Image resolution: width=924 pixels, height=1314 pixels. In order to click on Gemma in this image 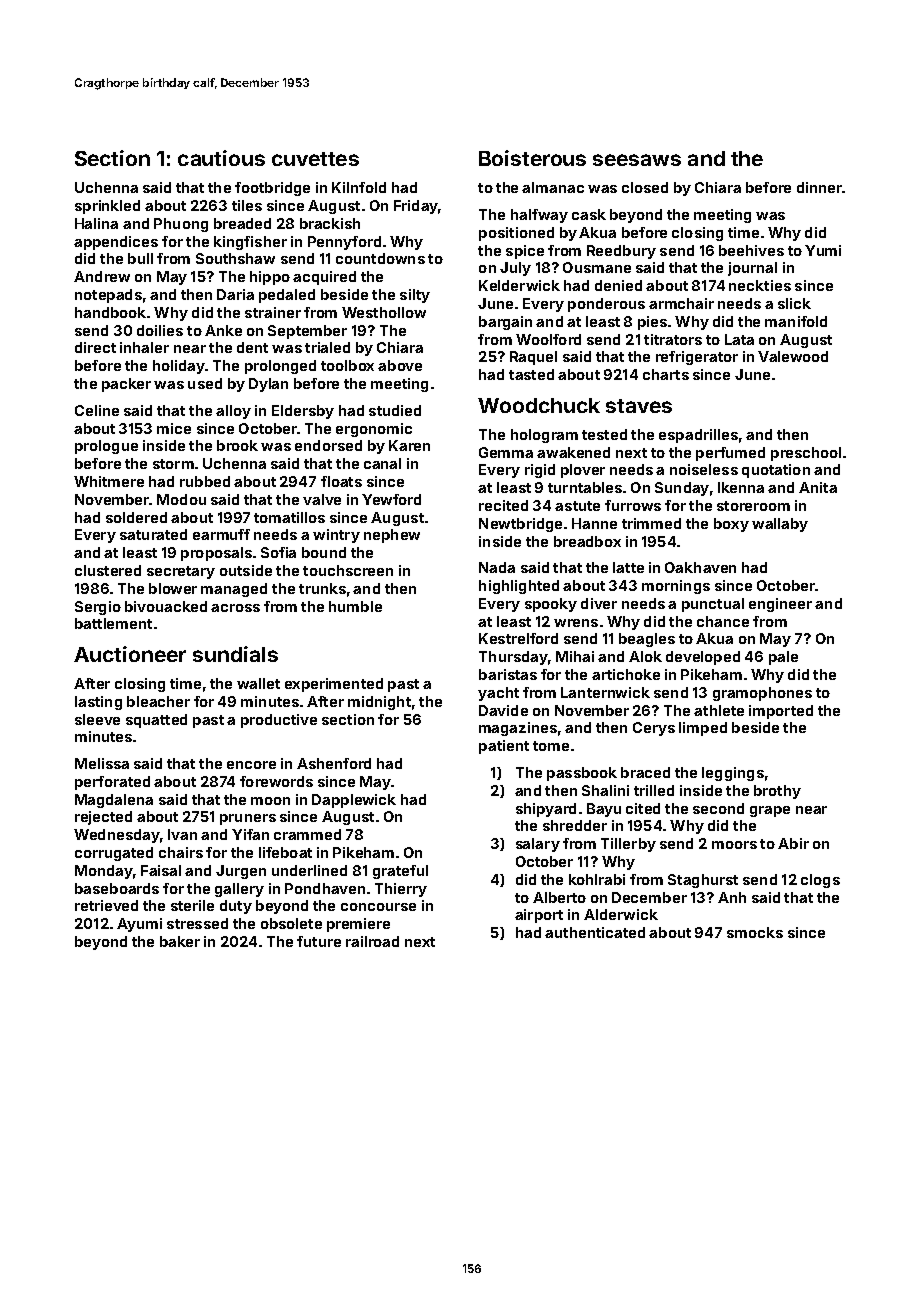, I will do `click(506, 452)`.
